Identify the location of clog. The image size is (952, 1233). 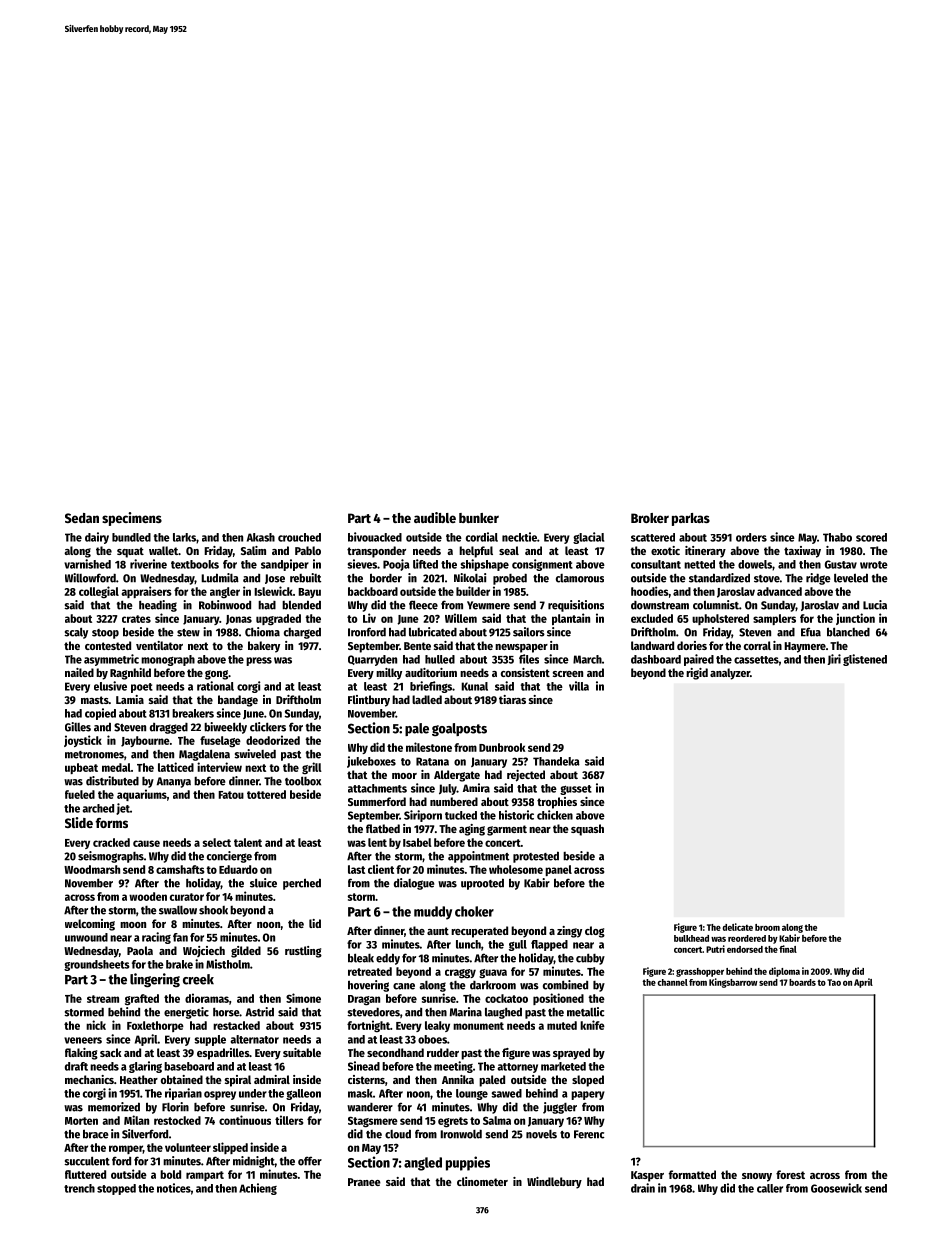
(595, 932).
